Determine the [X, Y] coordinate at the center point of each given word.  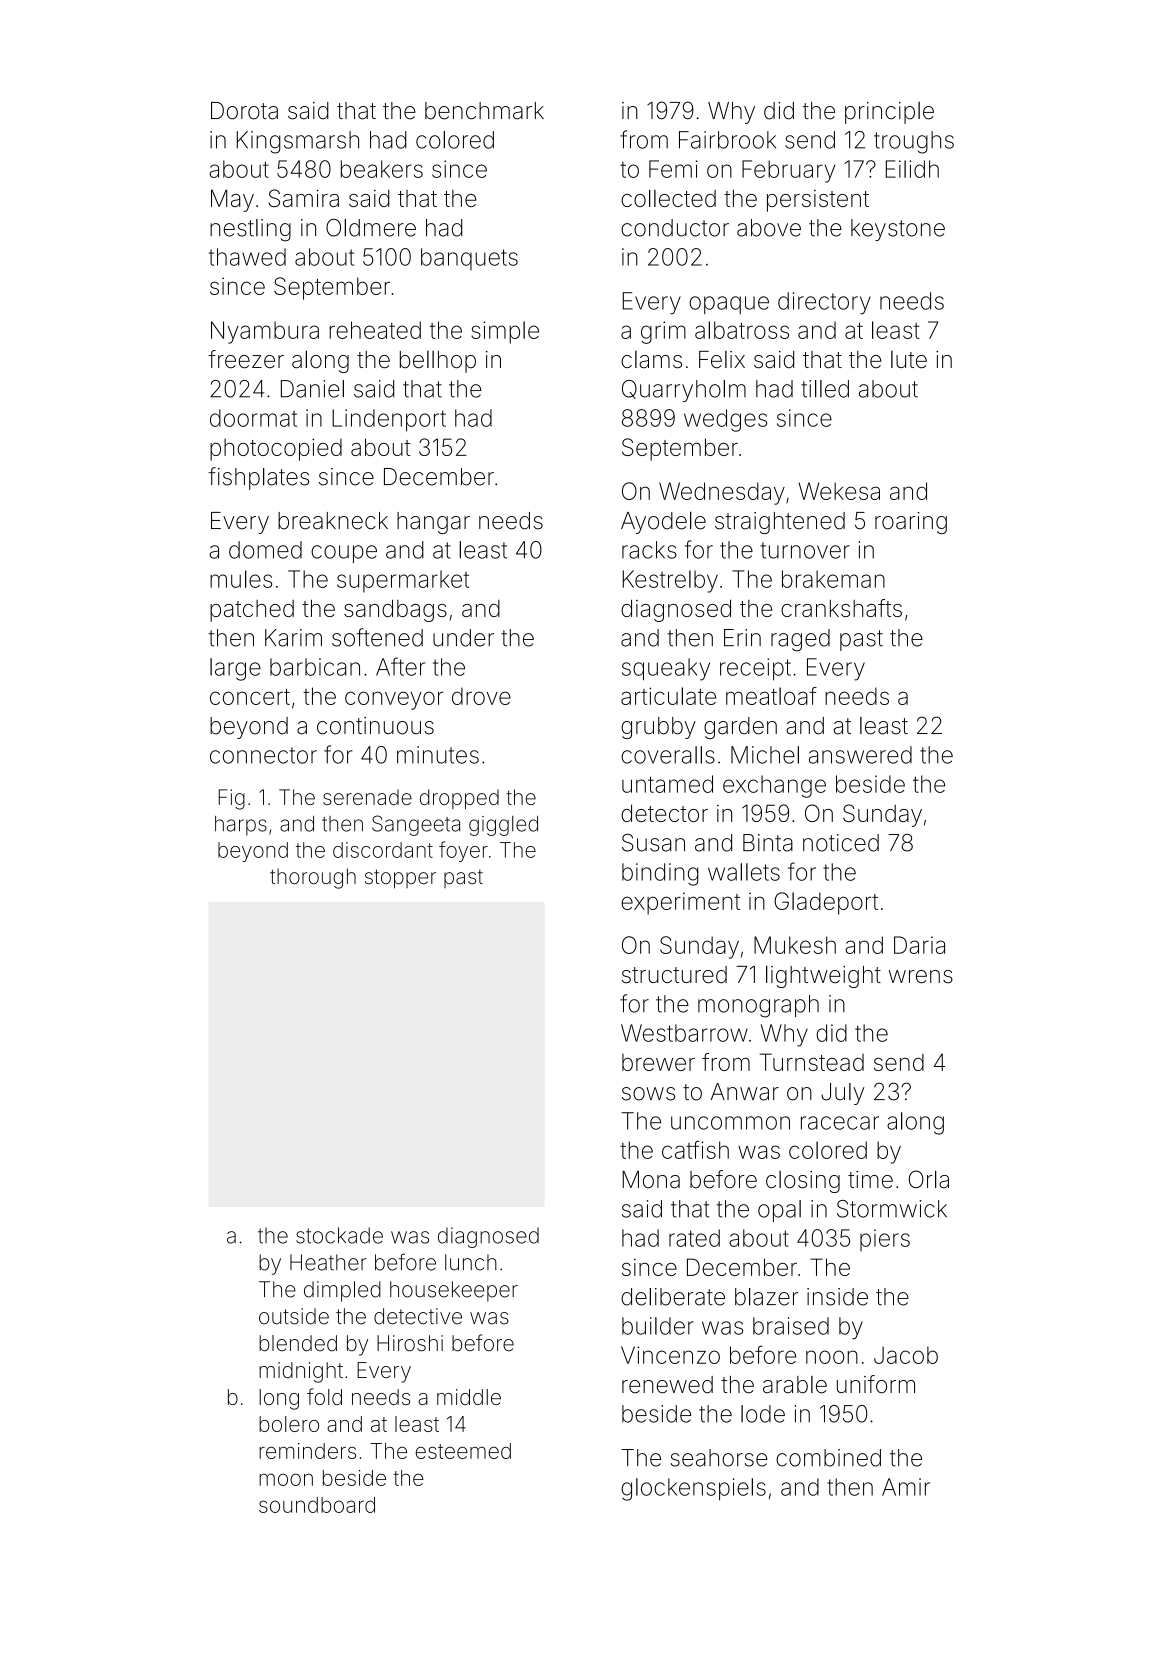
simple [505, 332]
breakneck [333, 521]
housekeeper [454, 1291]
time [870, 1180]
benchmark [484, 111]
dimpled [342, 1291]
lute [909, 360]
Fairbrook [727, 140]
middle [469, 1397]
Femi [673, 169]
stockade [339, 1235]
